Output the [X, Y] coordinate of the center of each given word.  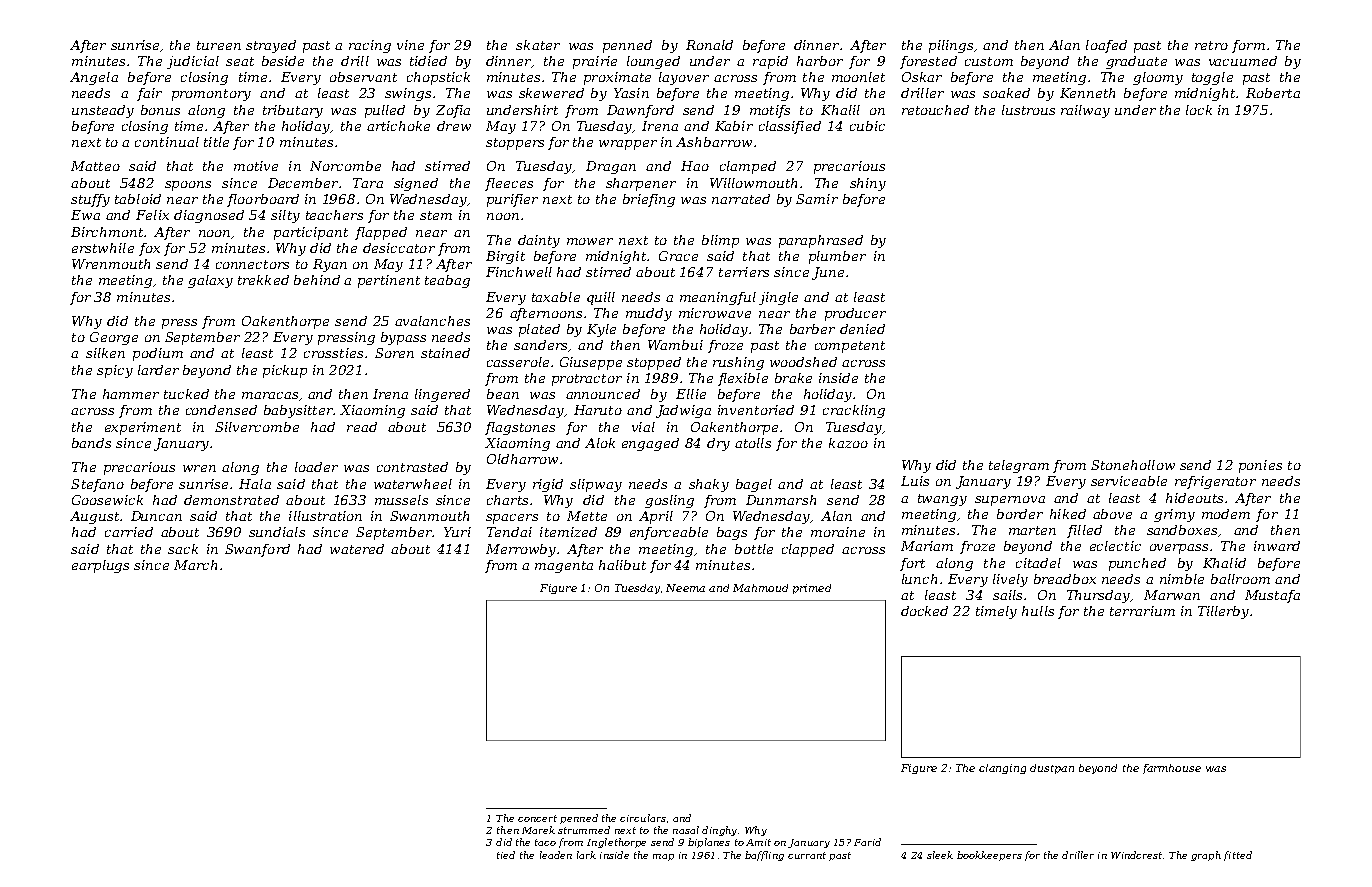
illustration [325, 516]
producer [855, 314]
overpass [1179, 549]
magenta [564, 567]
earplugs [100, 566]
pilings [951, 46]
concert [537, 818]
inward [1277, 546]
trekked [263, 280]
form [1248, 46]
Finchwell [519, 272]
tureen [219, 45]
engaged [650, 444]
